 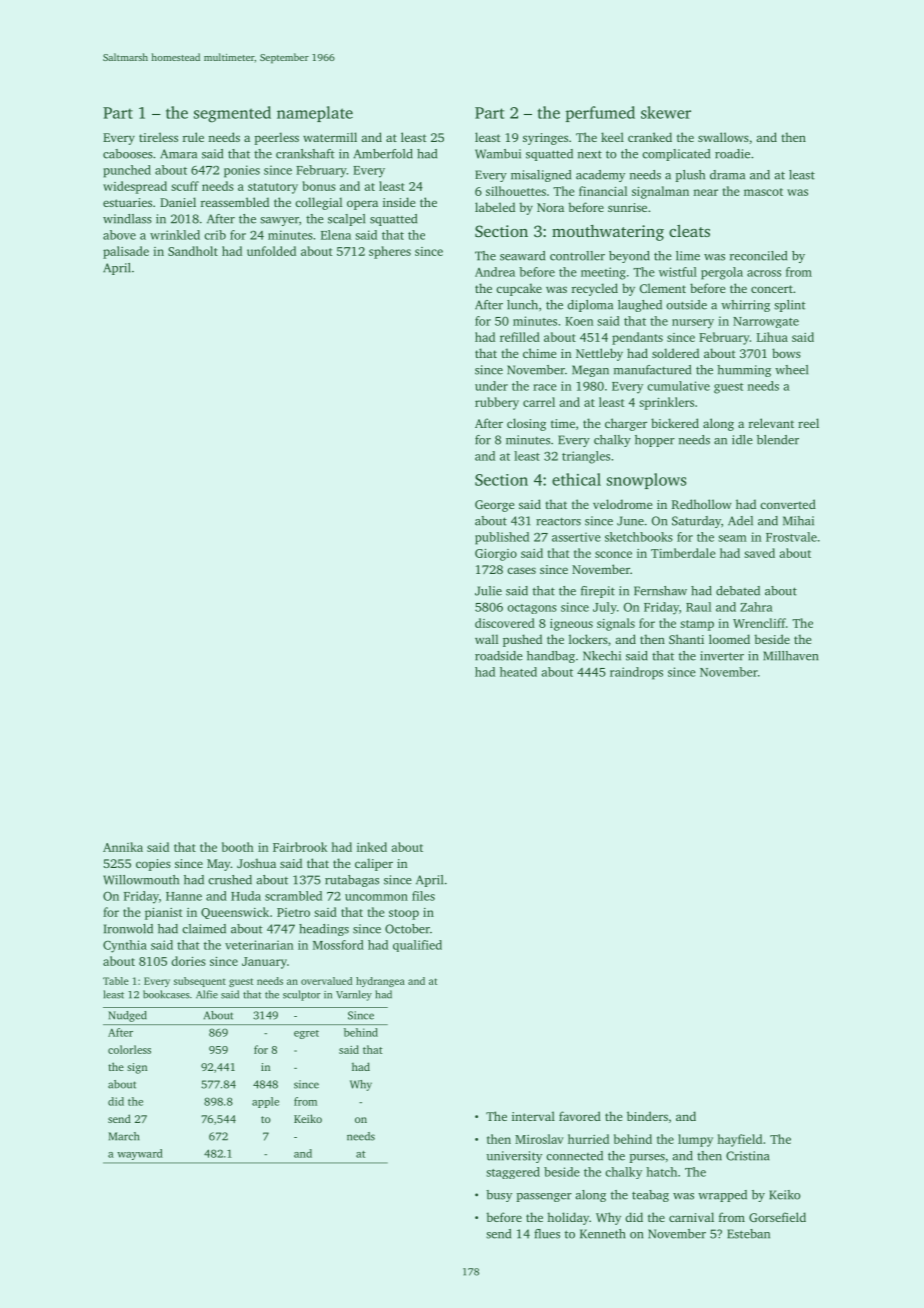 What do you see at coordinates (383, 154) in the screenshot?
I see `Amberfold` at bounding box center [383, 154].
